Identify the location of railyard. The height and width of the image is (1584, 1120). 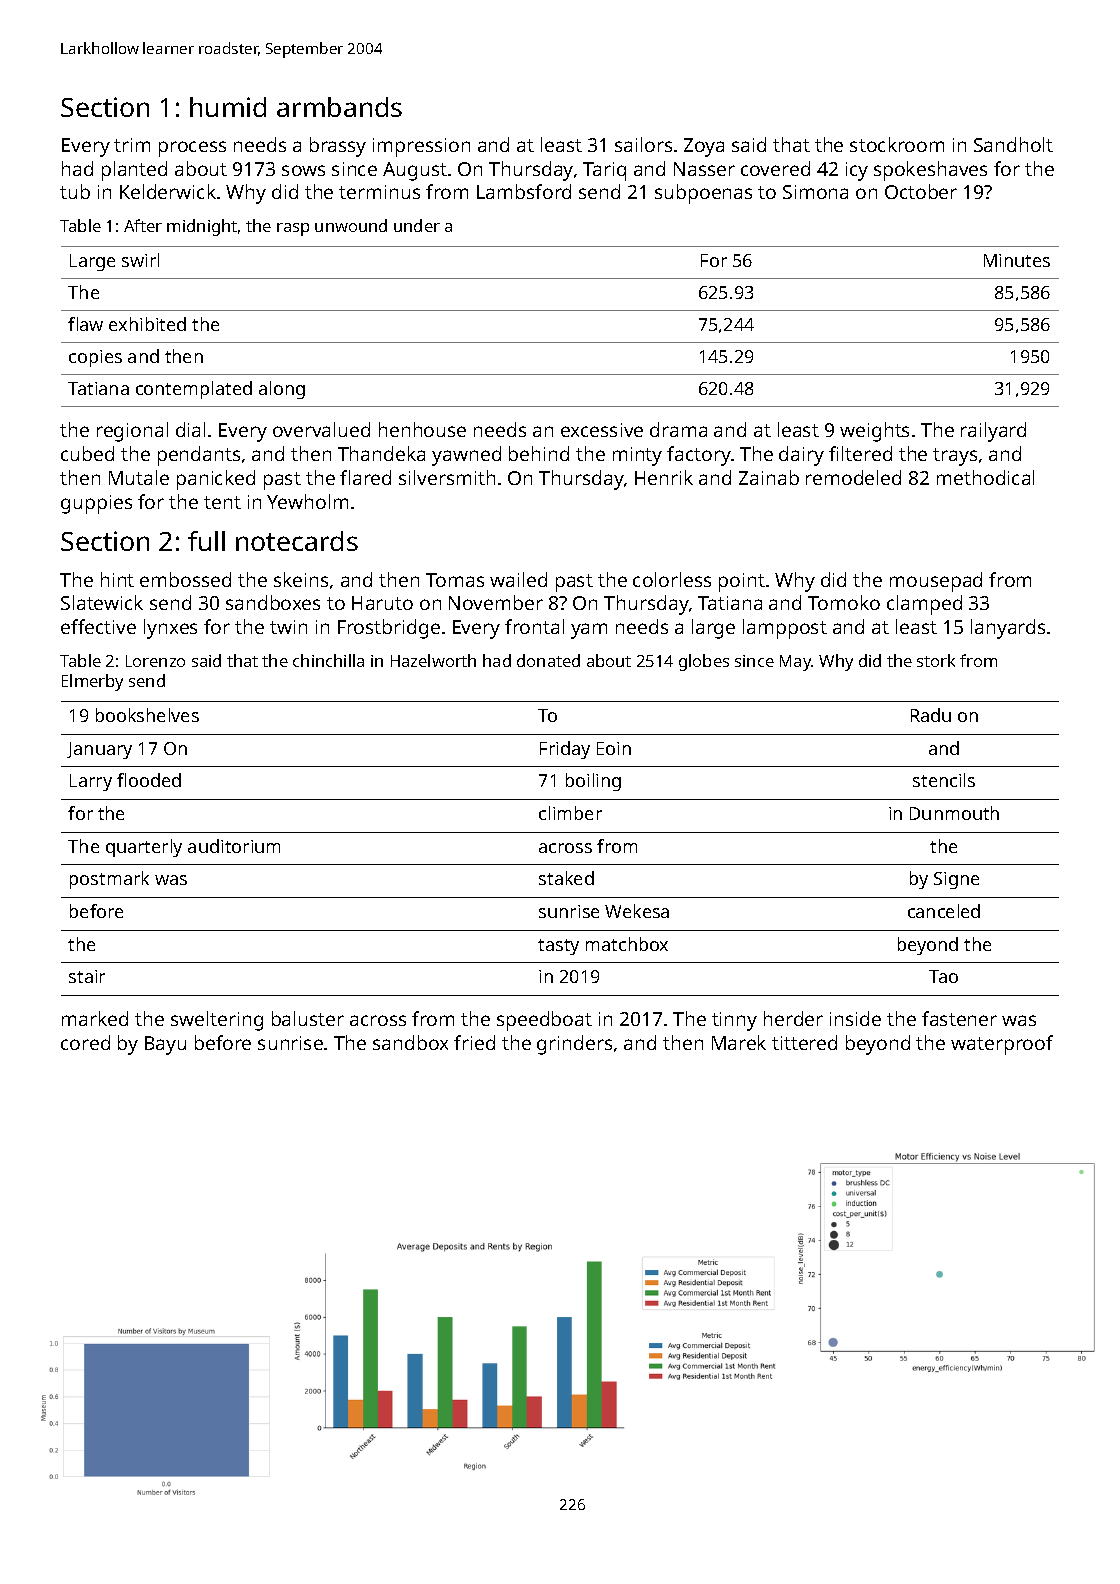
(993, 432).
